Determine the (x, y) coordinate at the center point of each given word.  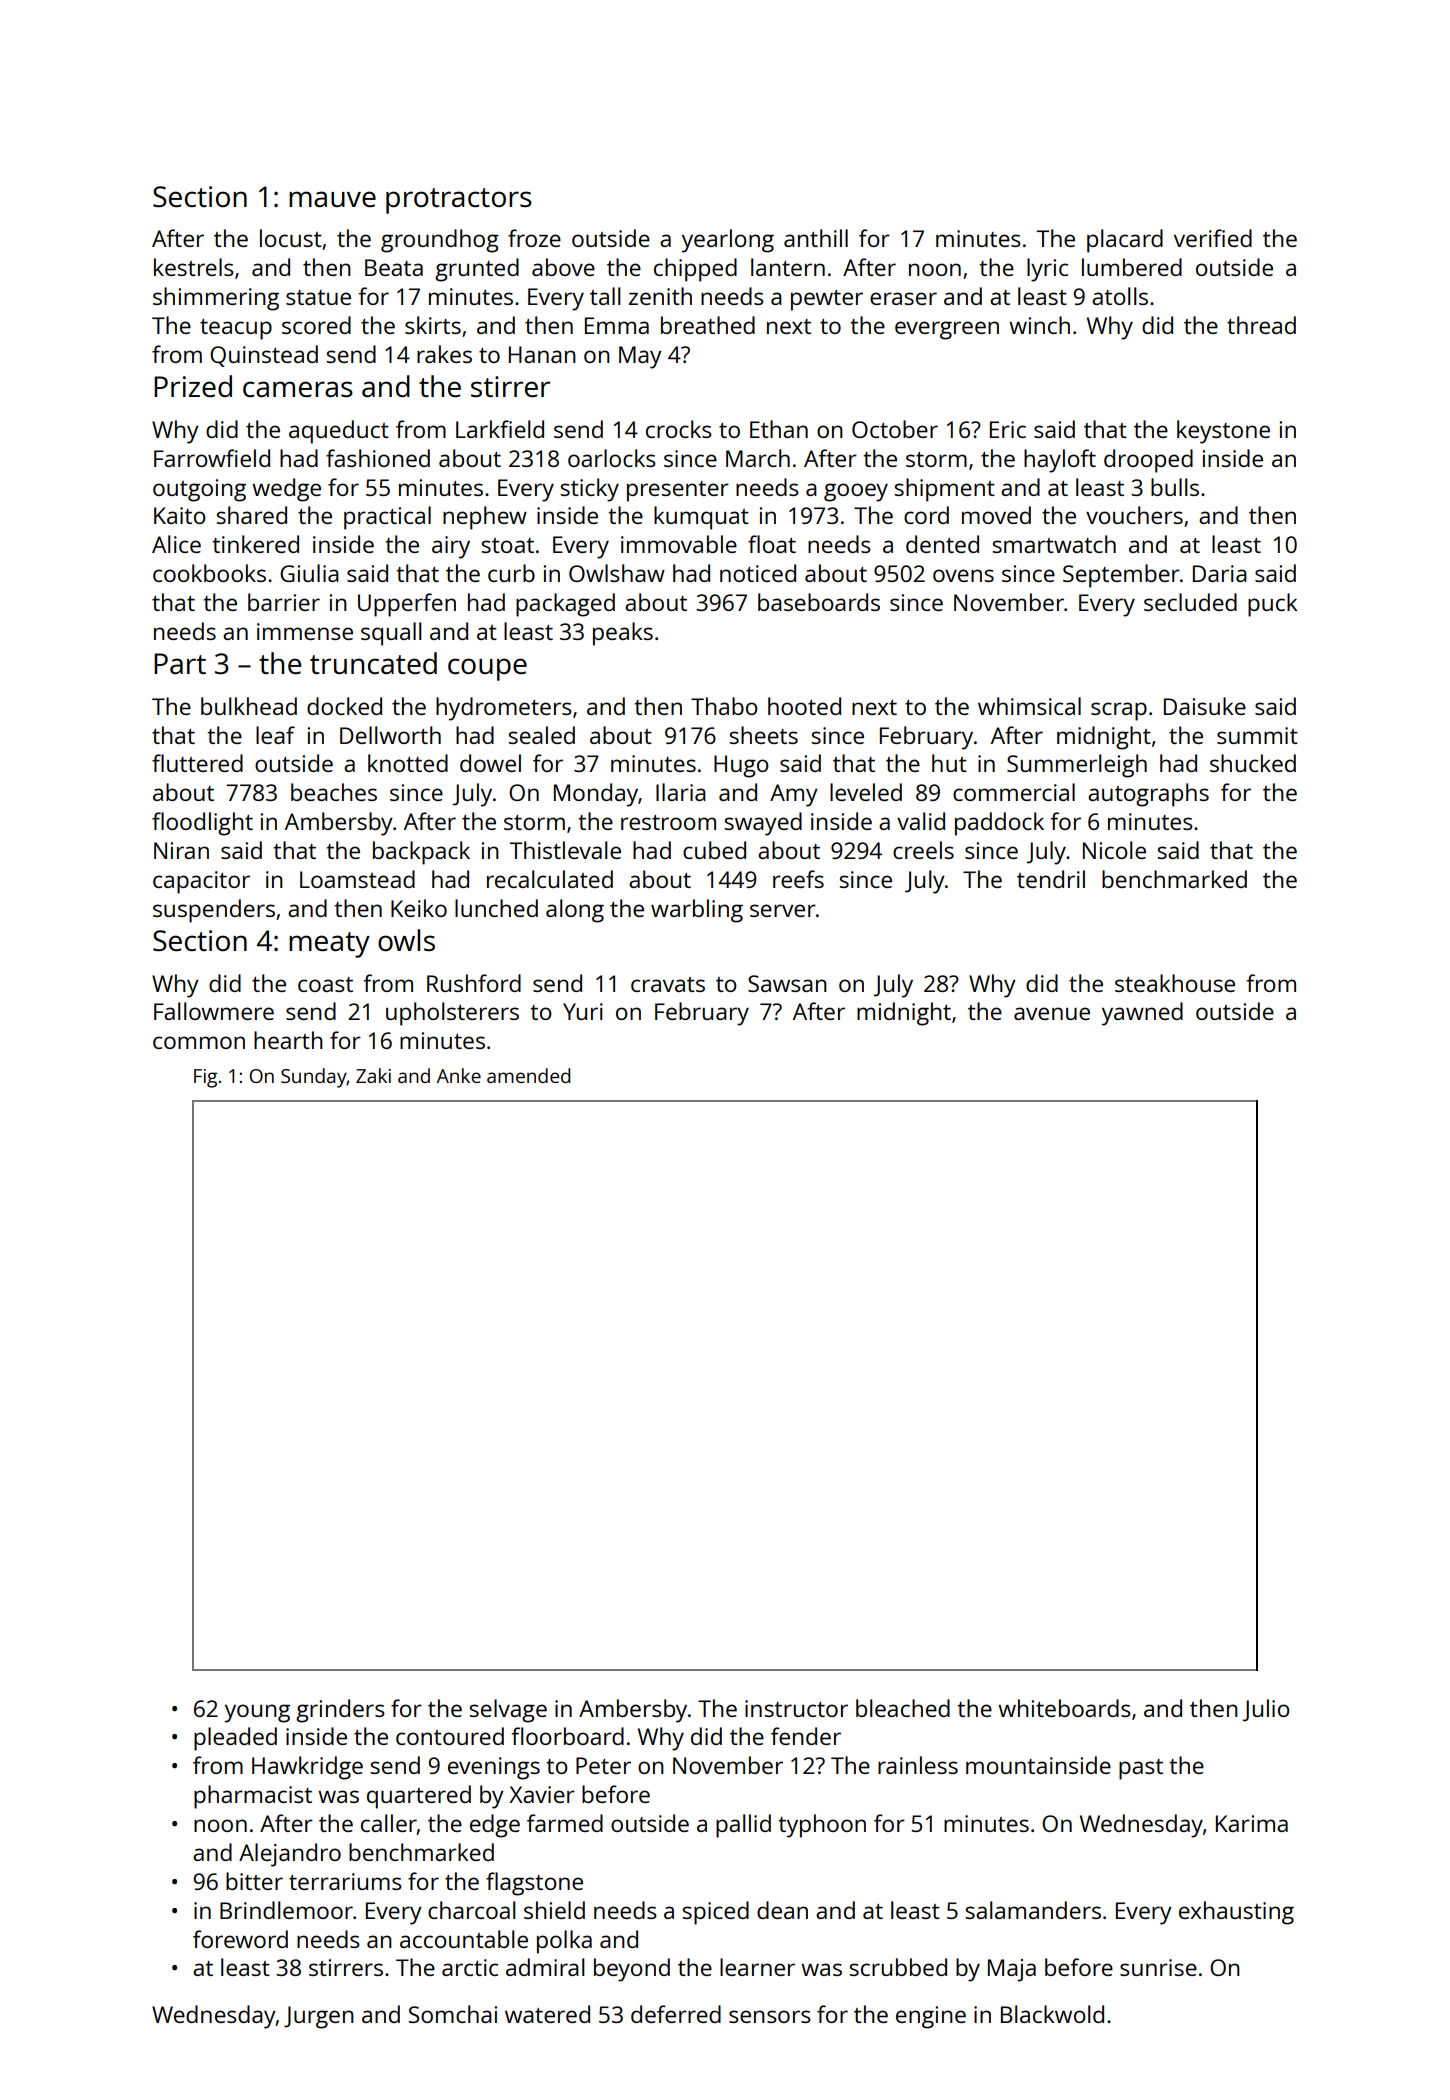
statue (318, 297)
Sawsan (787, 983)
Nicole (1114, 850)
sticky (589, 490)
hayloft (1060, 461)
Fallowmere (214, 1011)
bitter (254, 1881)
